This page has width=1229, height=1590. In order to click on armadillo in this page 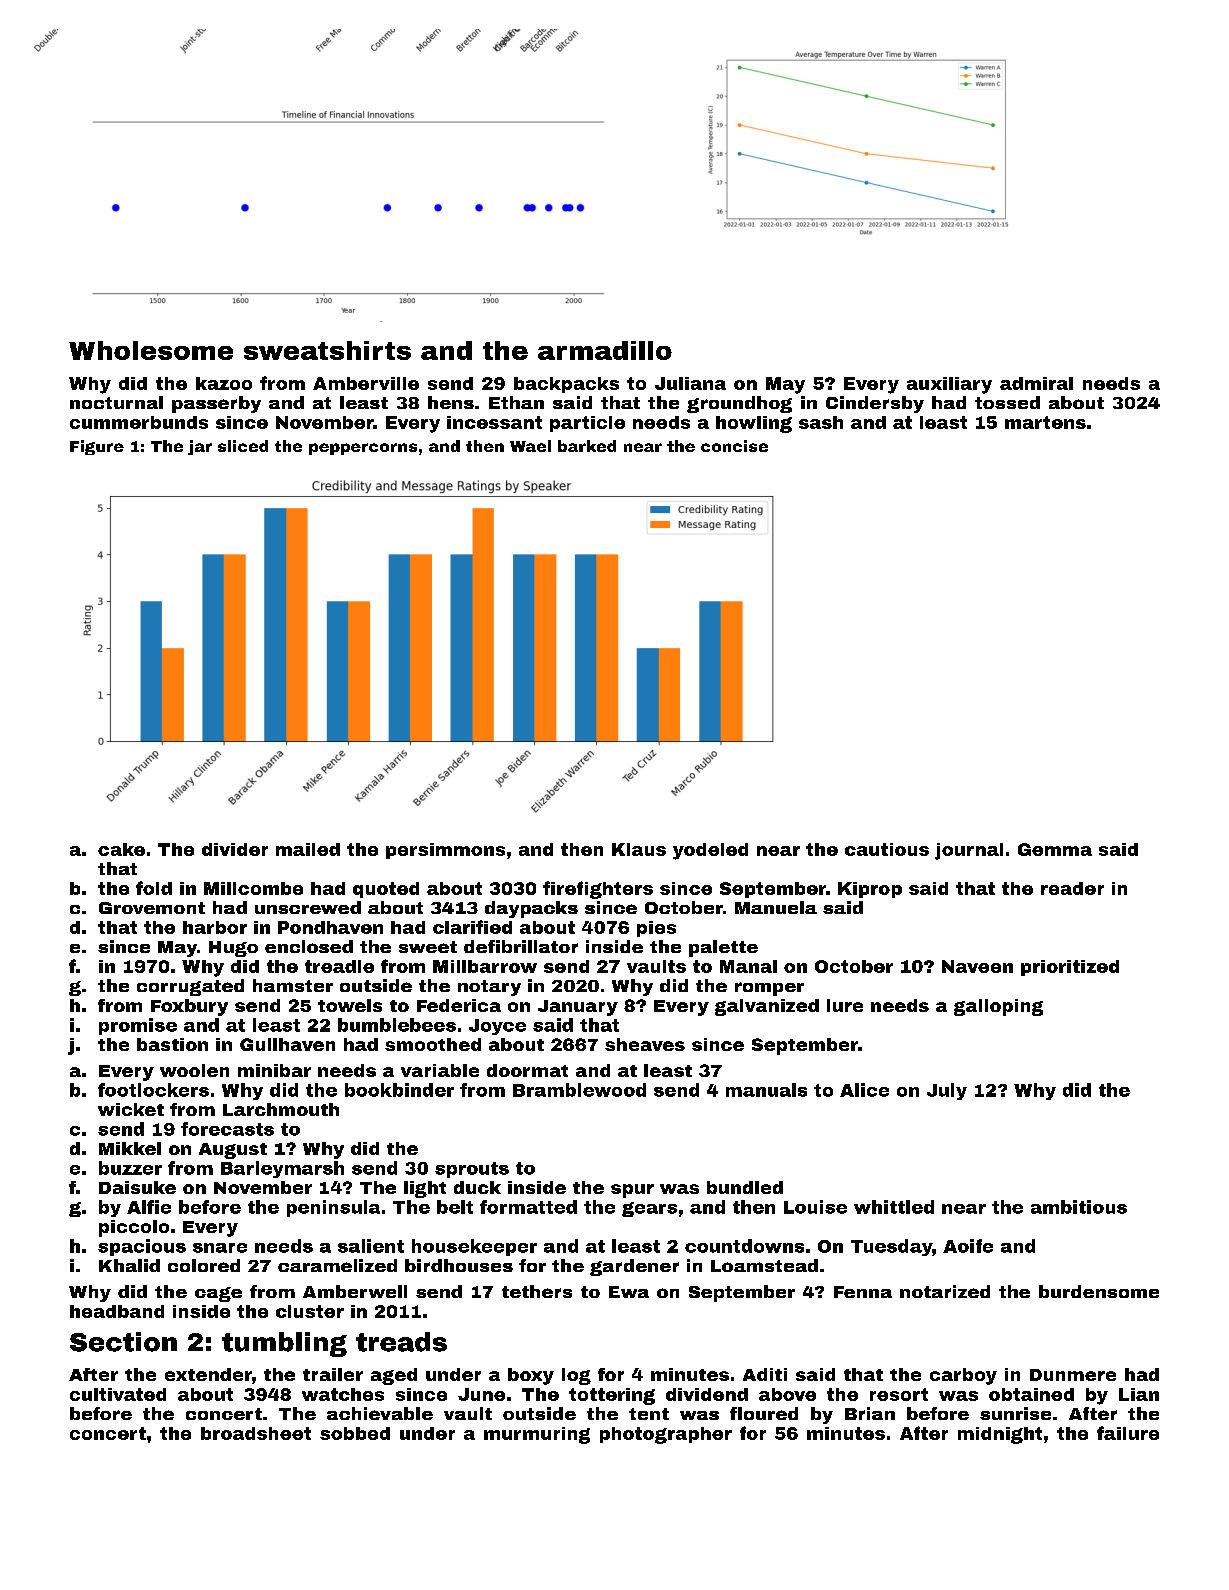, I will do `click(605, 350)`.
